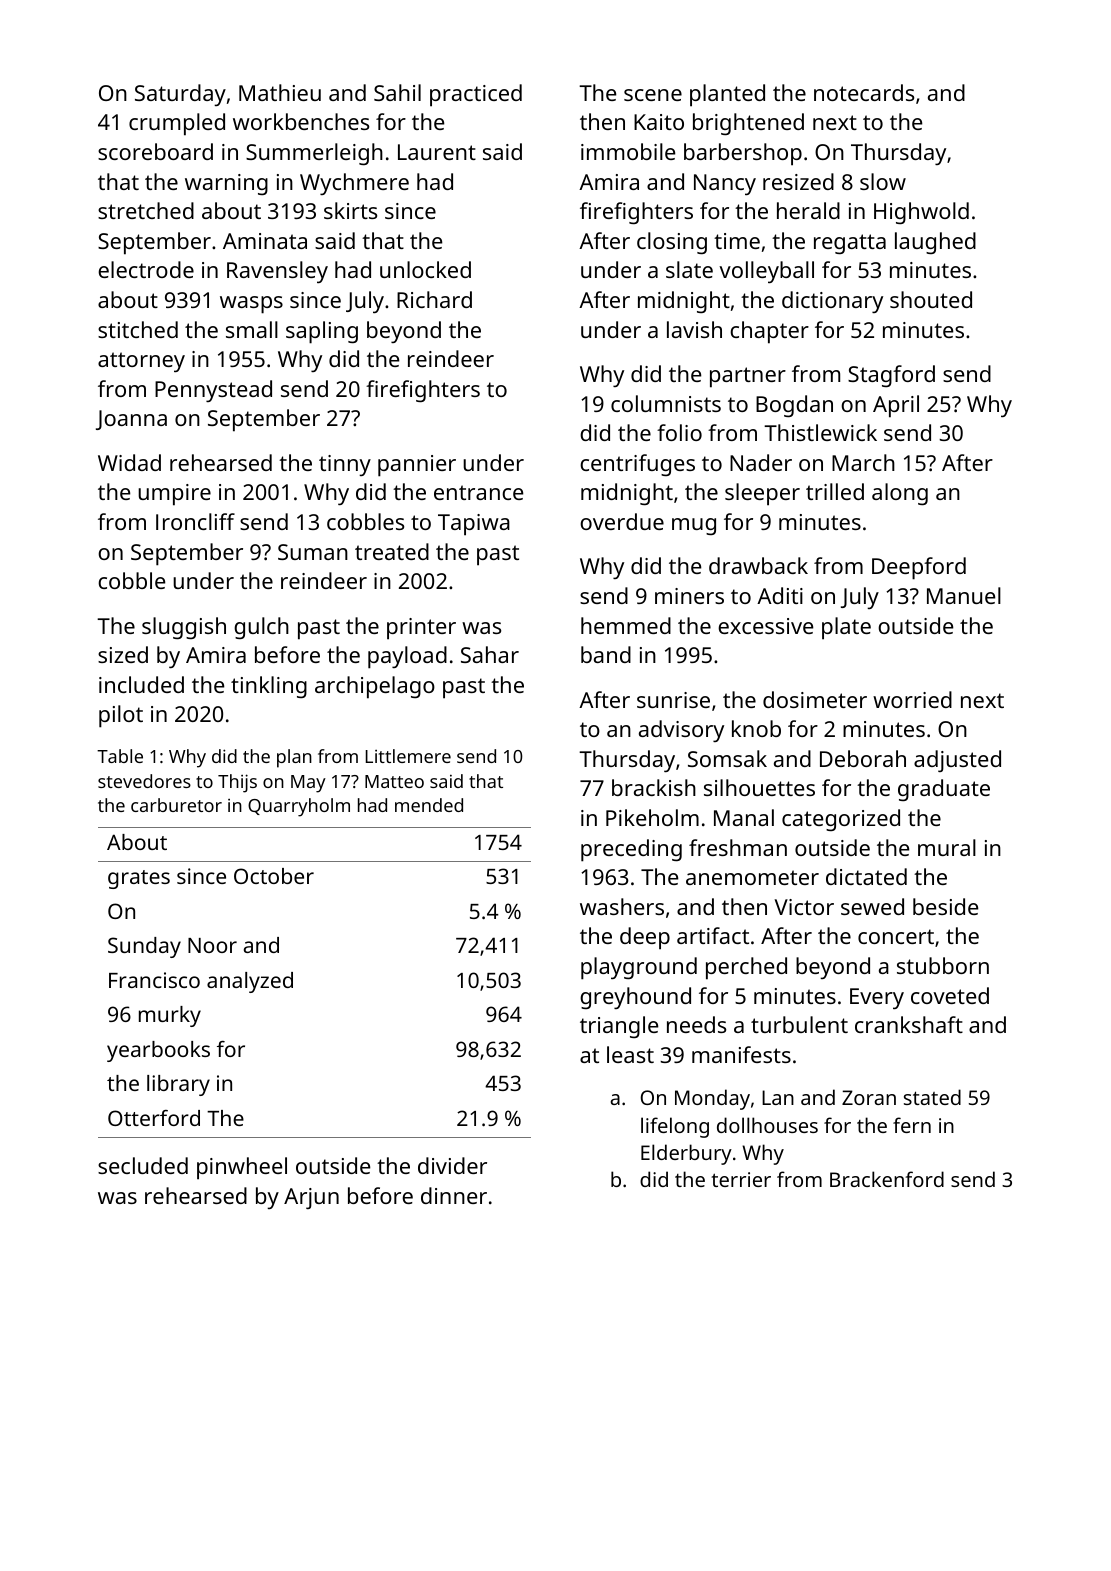  What do you see at coordinates (815, 699) in the document?
I see `dosimeter` at bounding box center [815, 699].
